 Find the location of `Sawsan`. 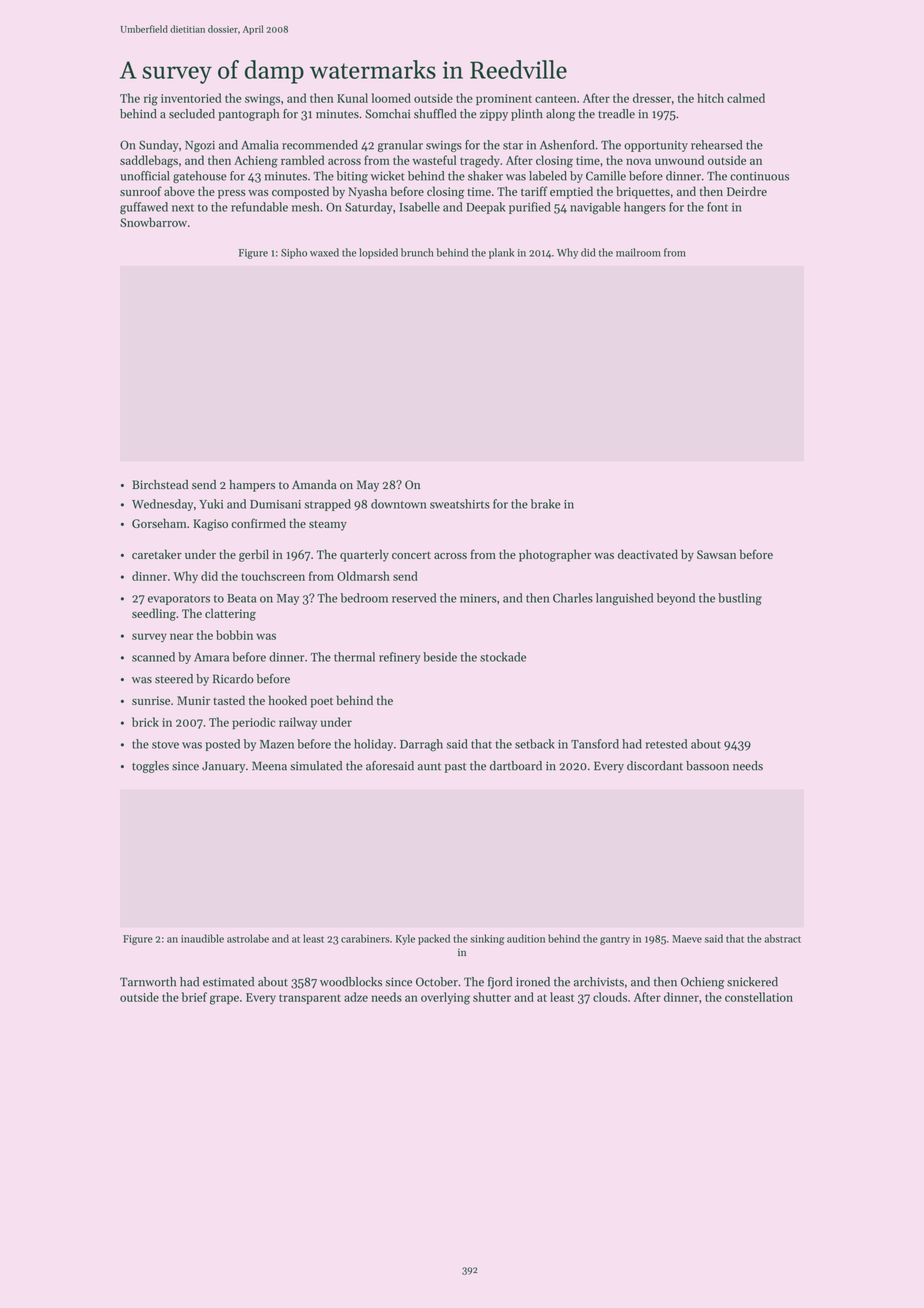

Sawsan is located at coordinates (716, 554).
